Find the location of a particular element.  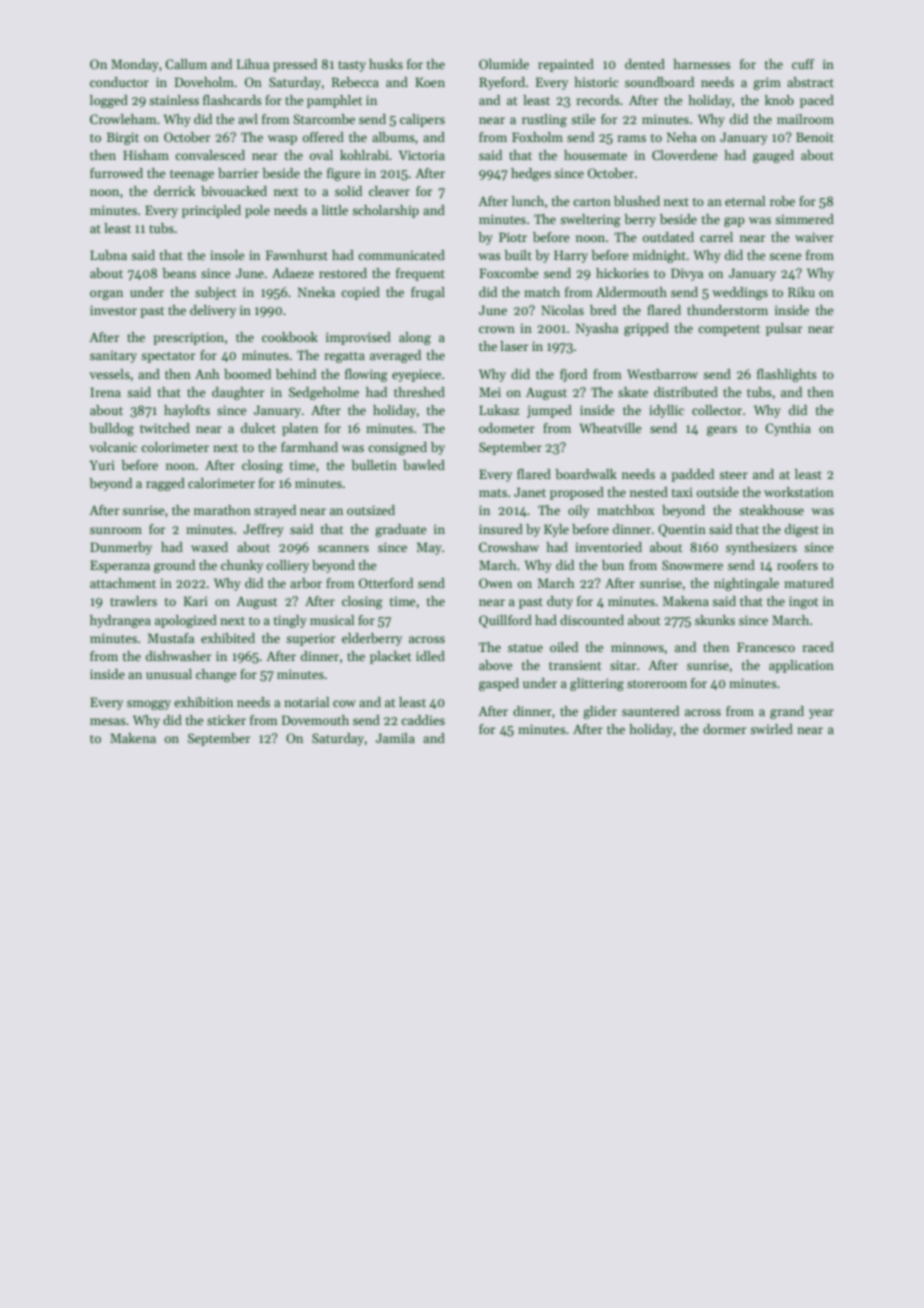

swirled is located at coordinates (771, 729).
